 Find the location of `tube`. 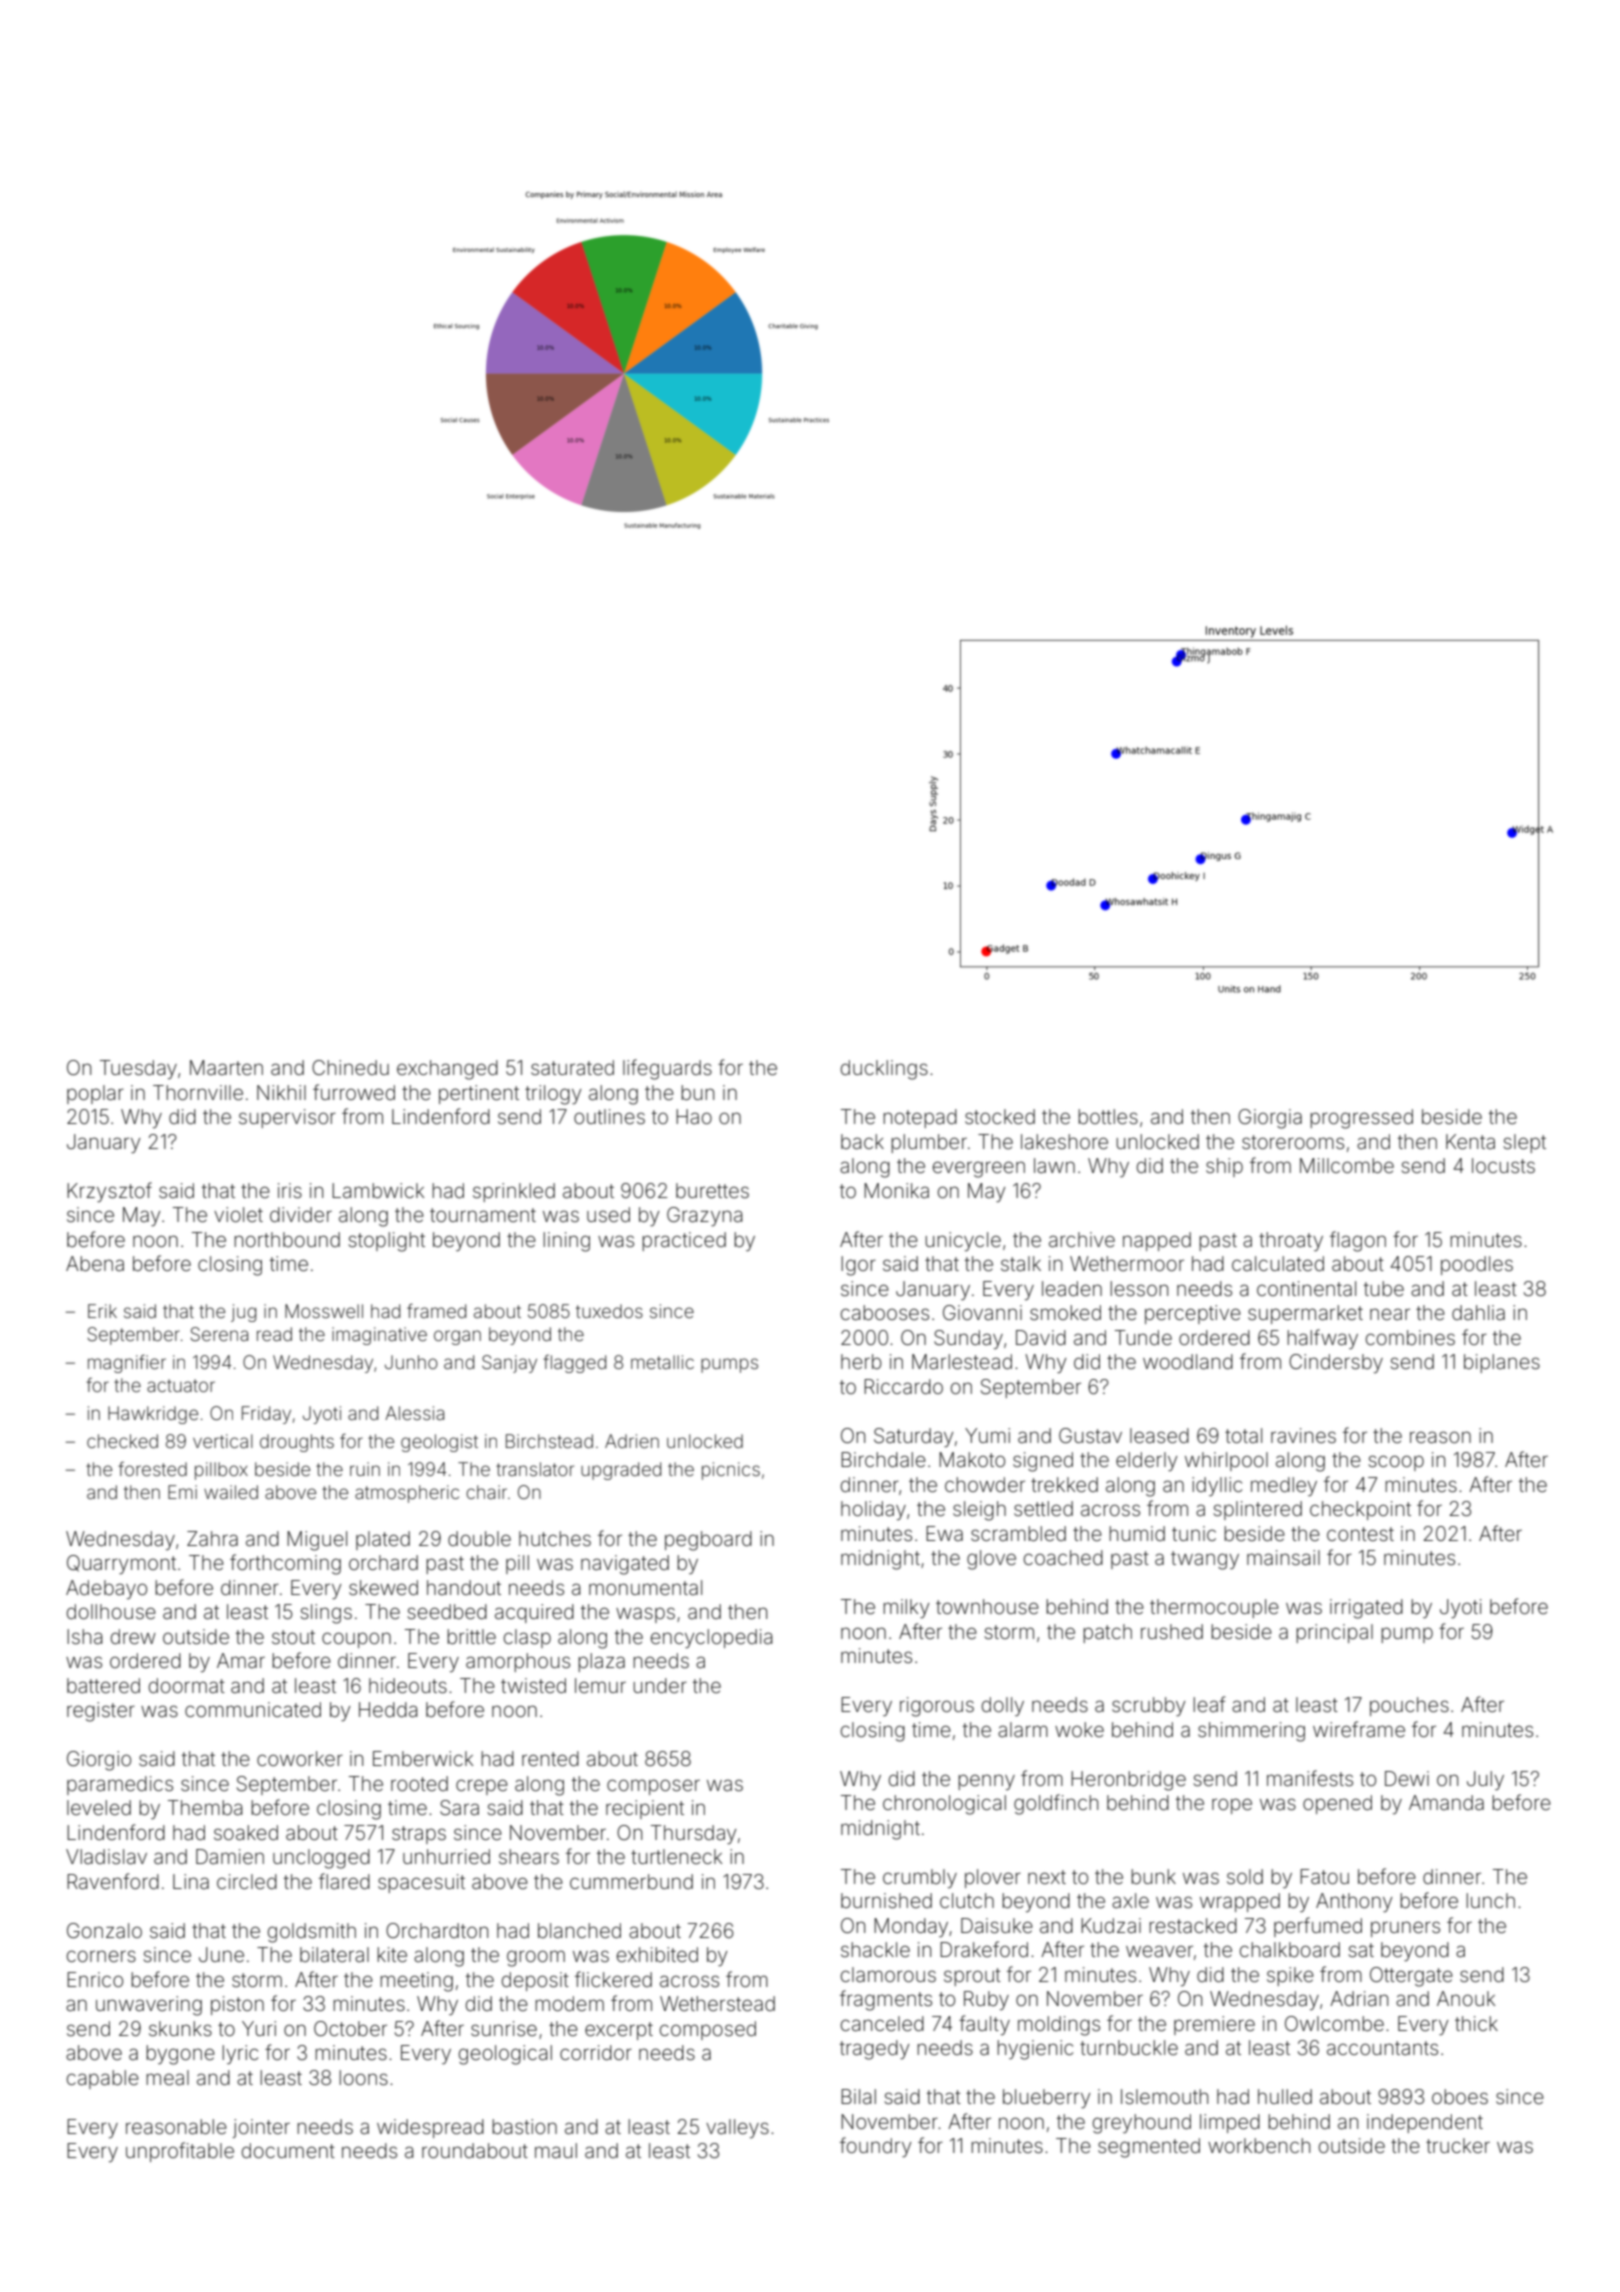

tube is located at coordinates (1384, 1288).
